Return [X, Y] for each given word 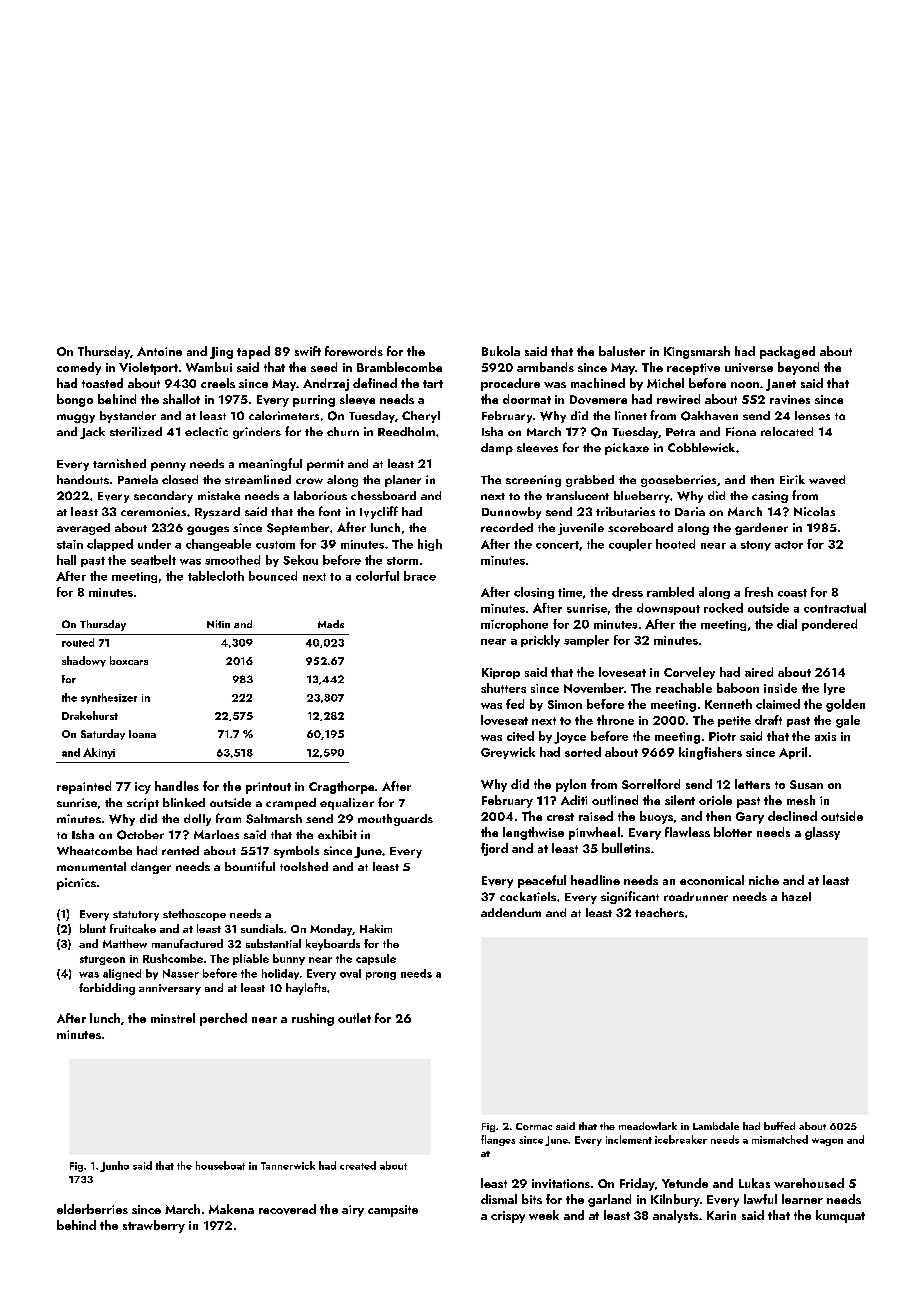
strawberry [154, 1226]
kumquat [840, 1216]
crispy [508, 1217]
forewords [354, 351]
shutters [503, 688]
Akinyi [99, 753]
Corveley [689, 673]
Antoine [159, 351]
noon [745, 385]
